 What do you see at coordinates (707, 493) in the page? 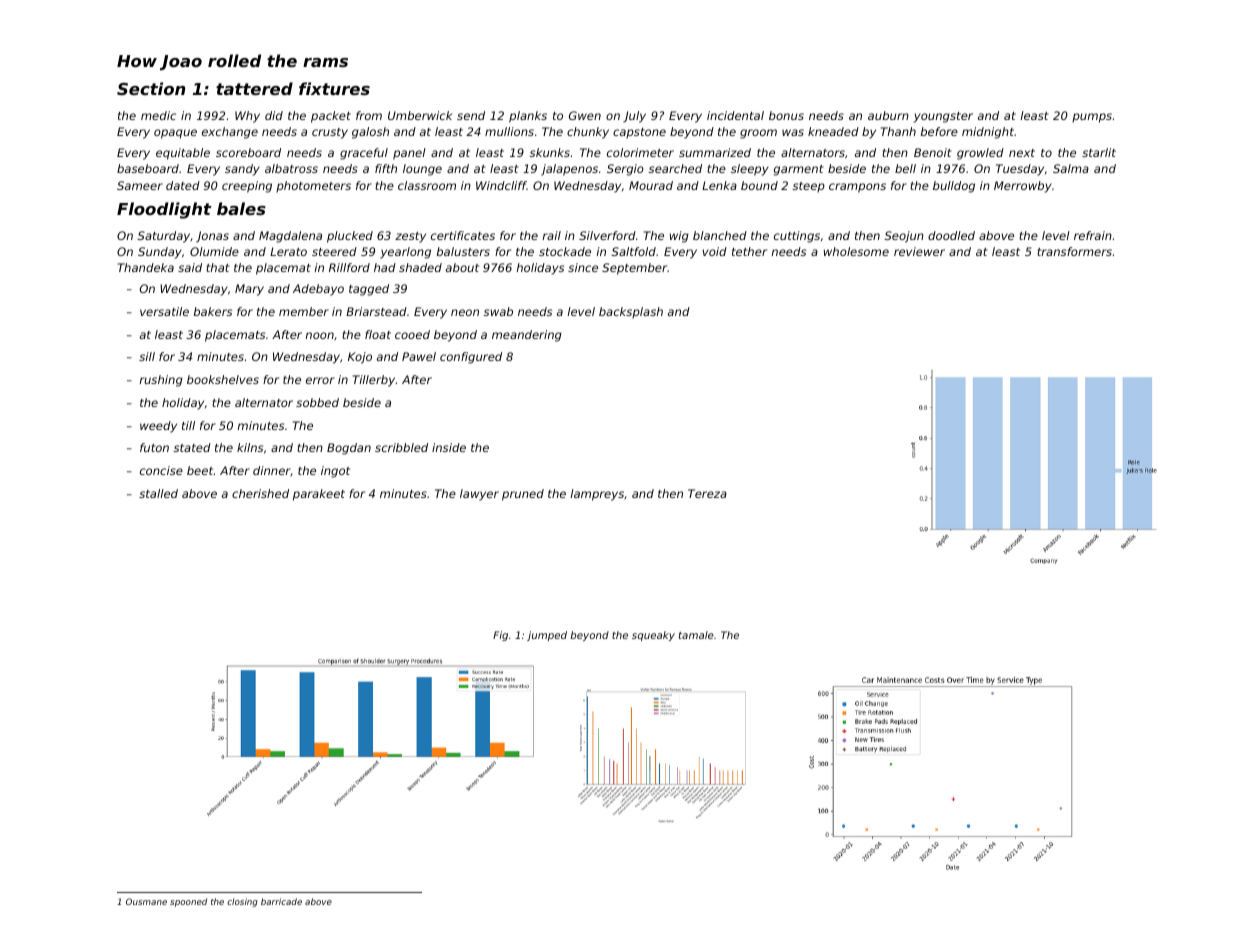
I see `Tereza` at bounding box center [707, 493].
